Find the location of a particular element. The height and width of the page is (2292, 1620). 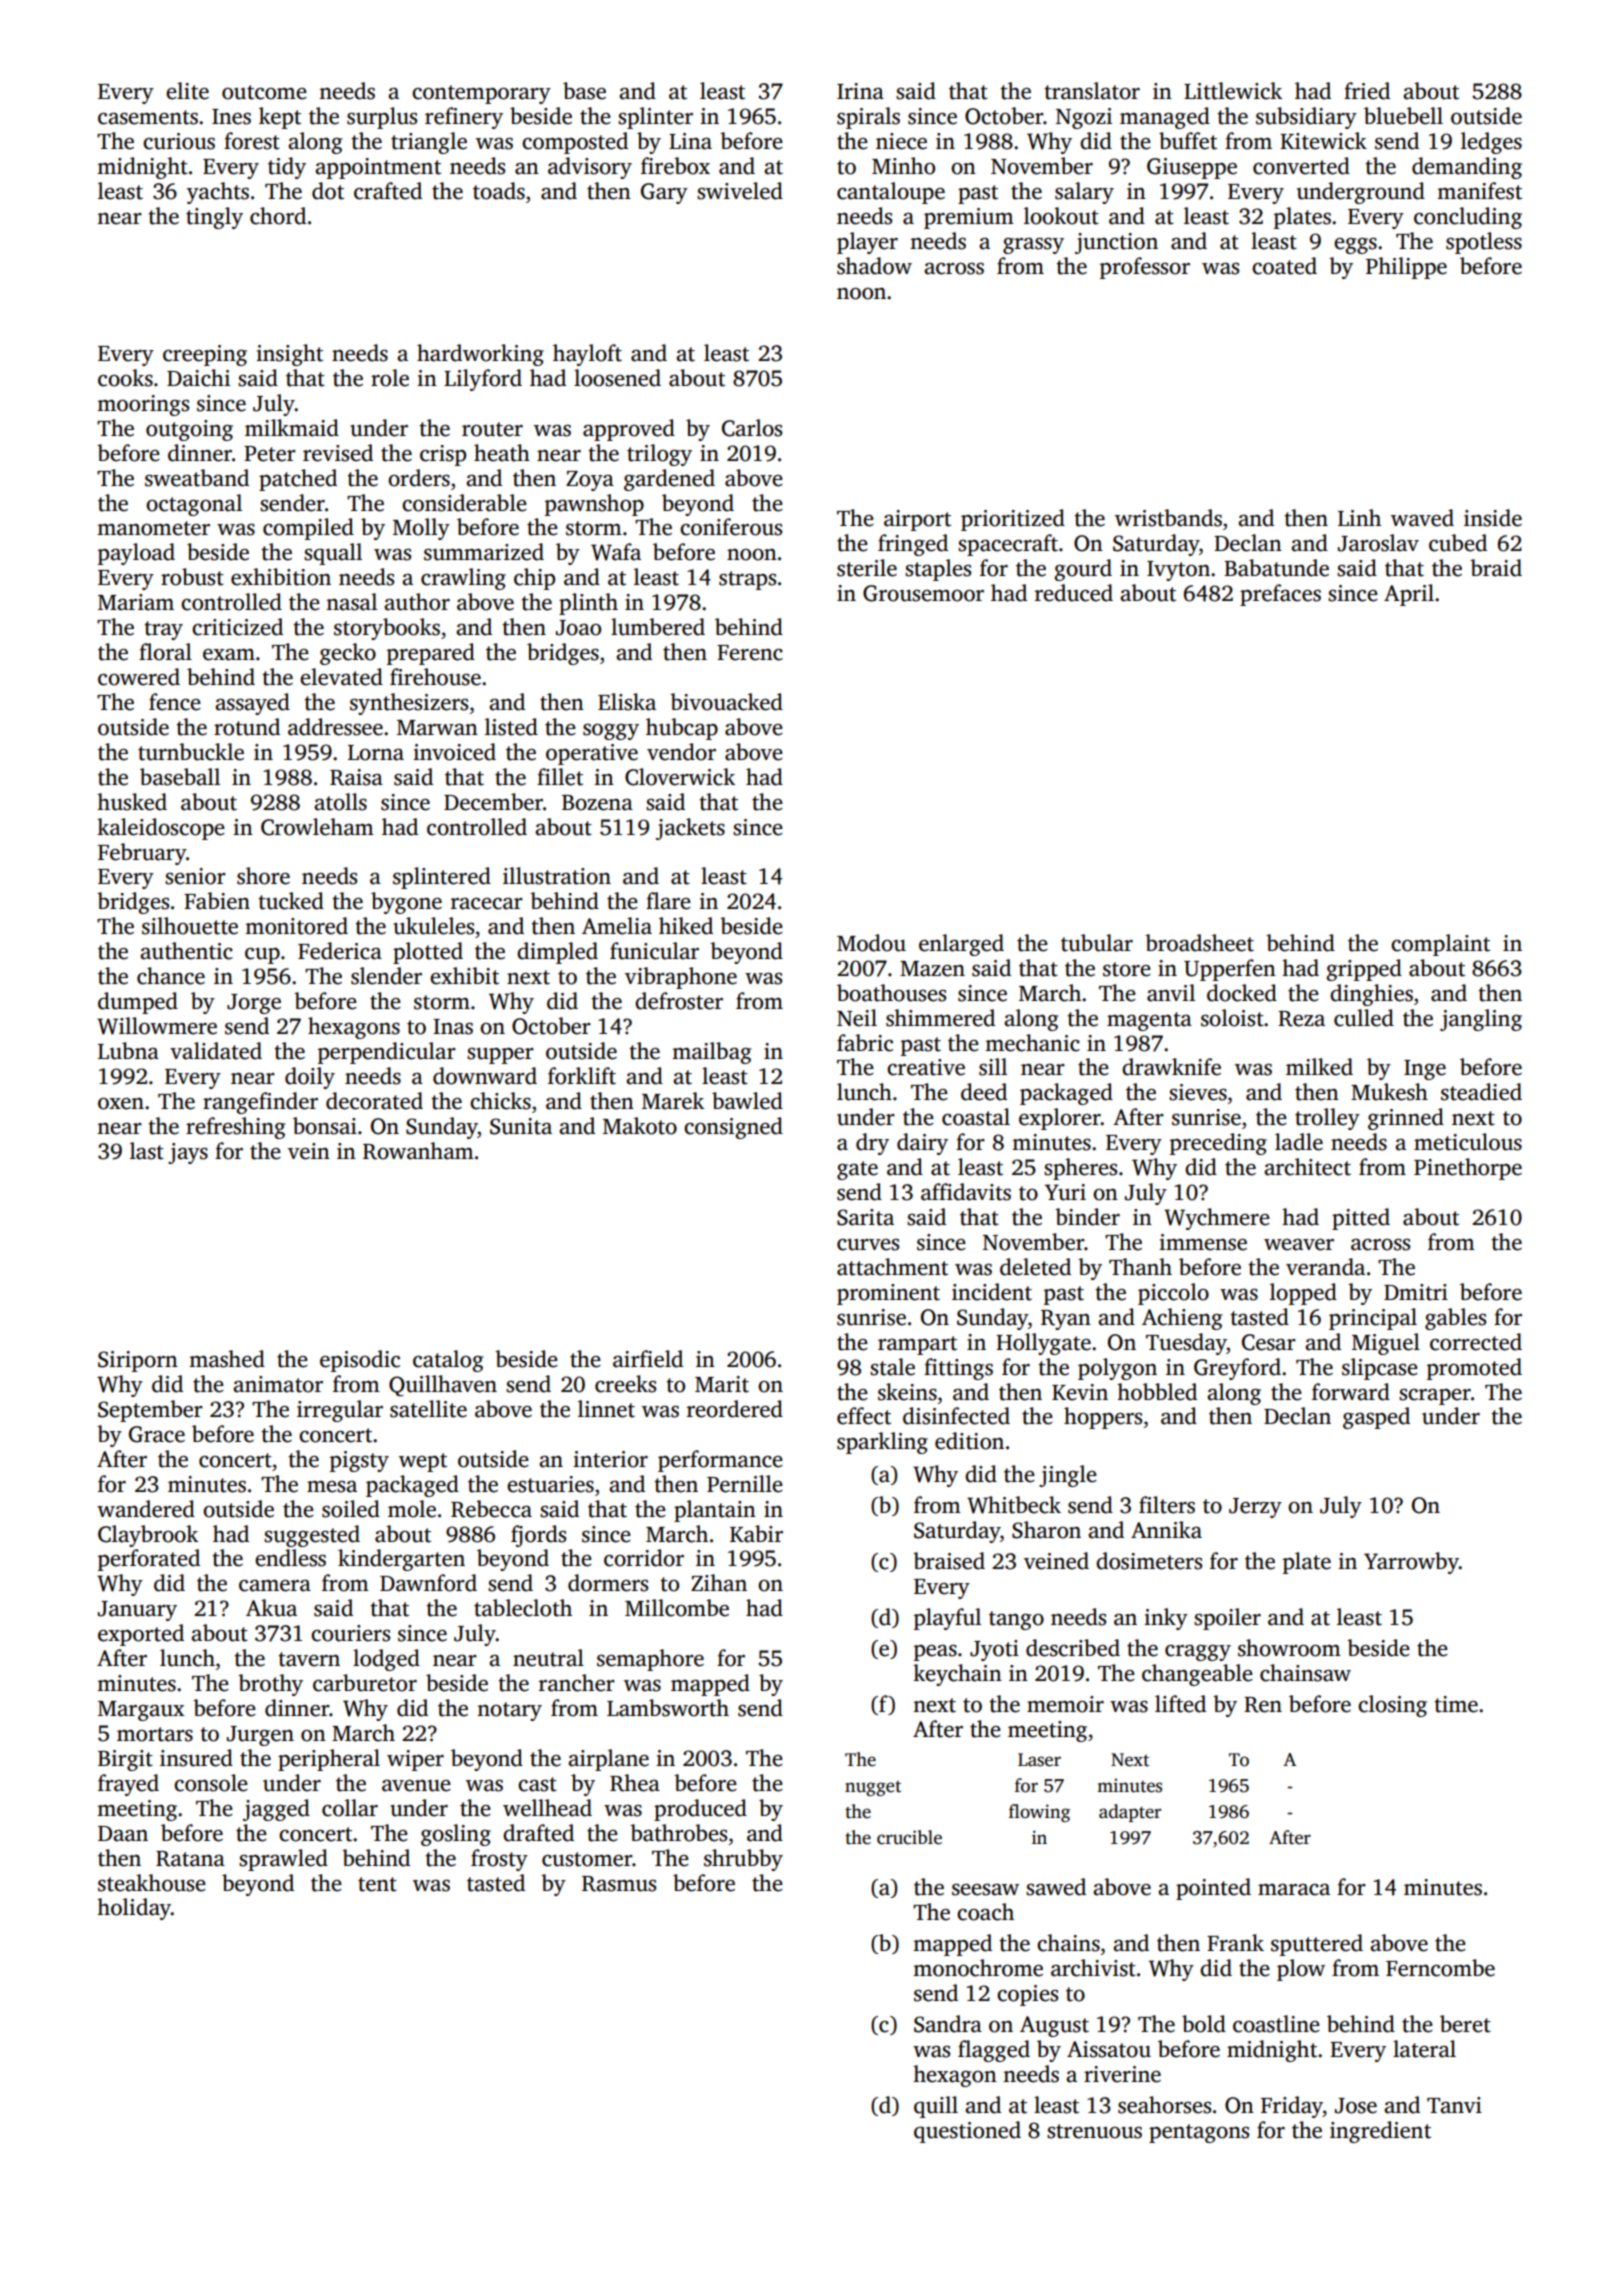

plantain is located at coordinates (715, 1511).
